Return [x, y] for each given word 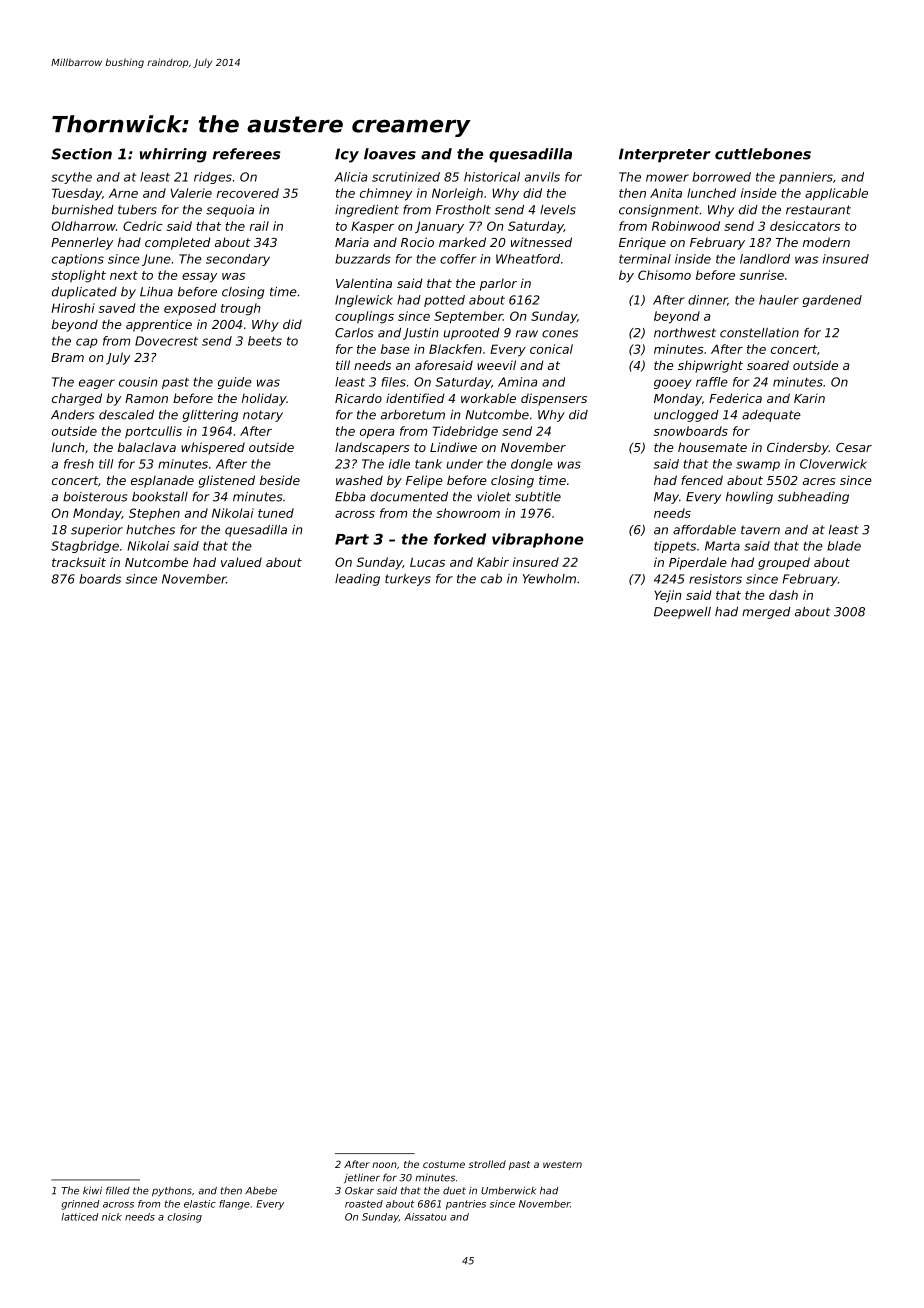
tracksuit [79, 562]
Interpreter [665, 155]
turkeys [408, 580]
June [156, 260]
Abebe [261, 1191]
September [468, 317]
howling [749, 498]
